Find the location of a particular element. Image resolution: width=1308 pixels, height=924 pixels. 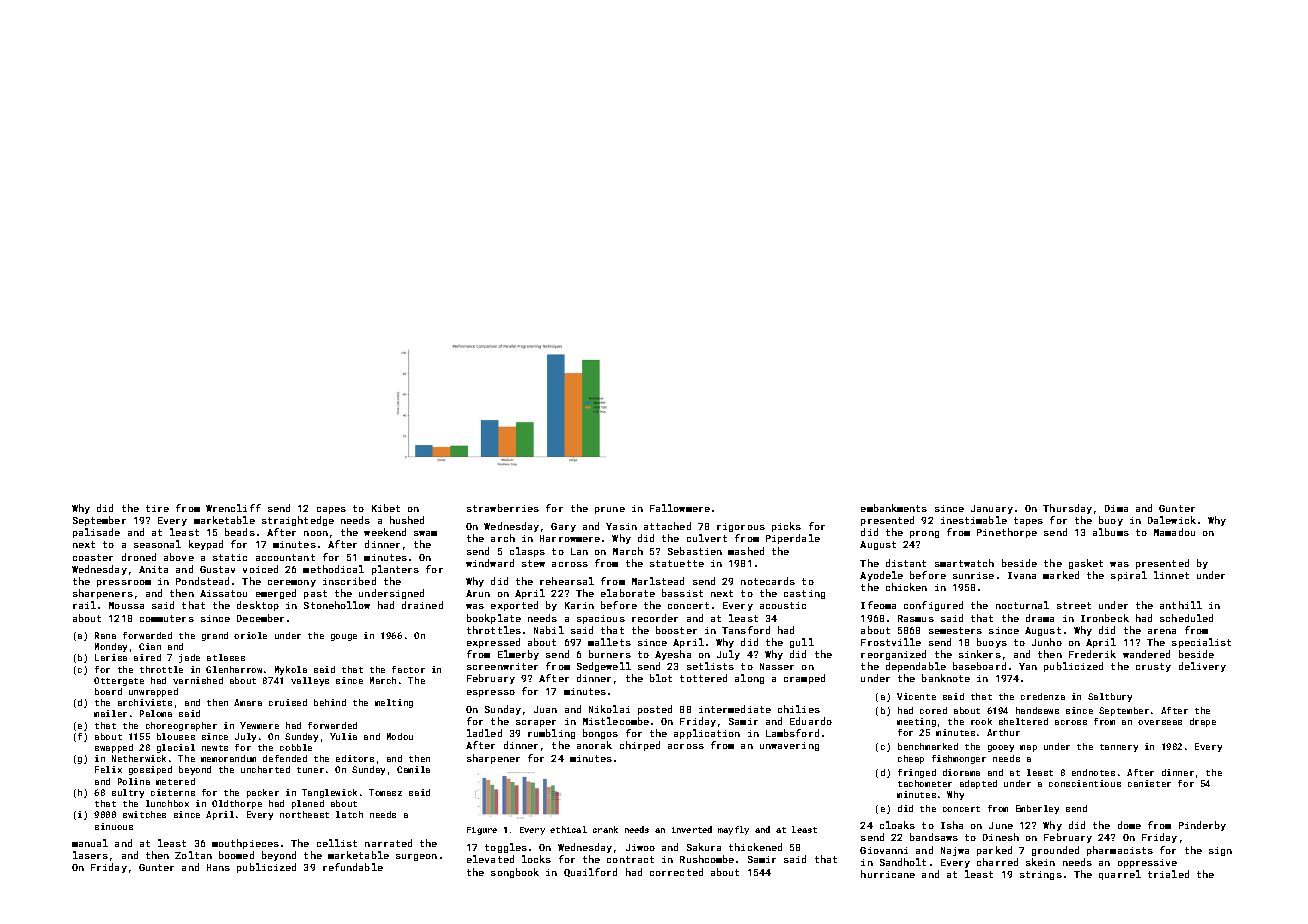

Mistlecombe is located at coordinates (616, 721).
